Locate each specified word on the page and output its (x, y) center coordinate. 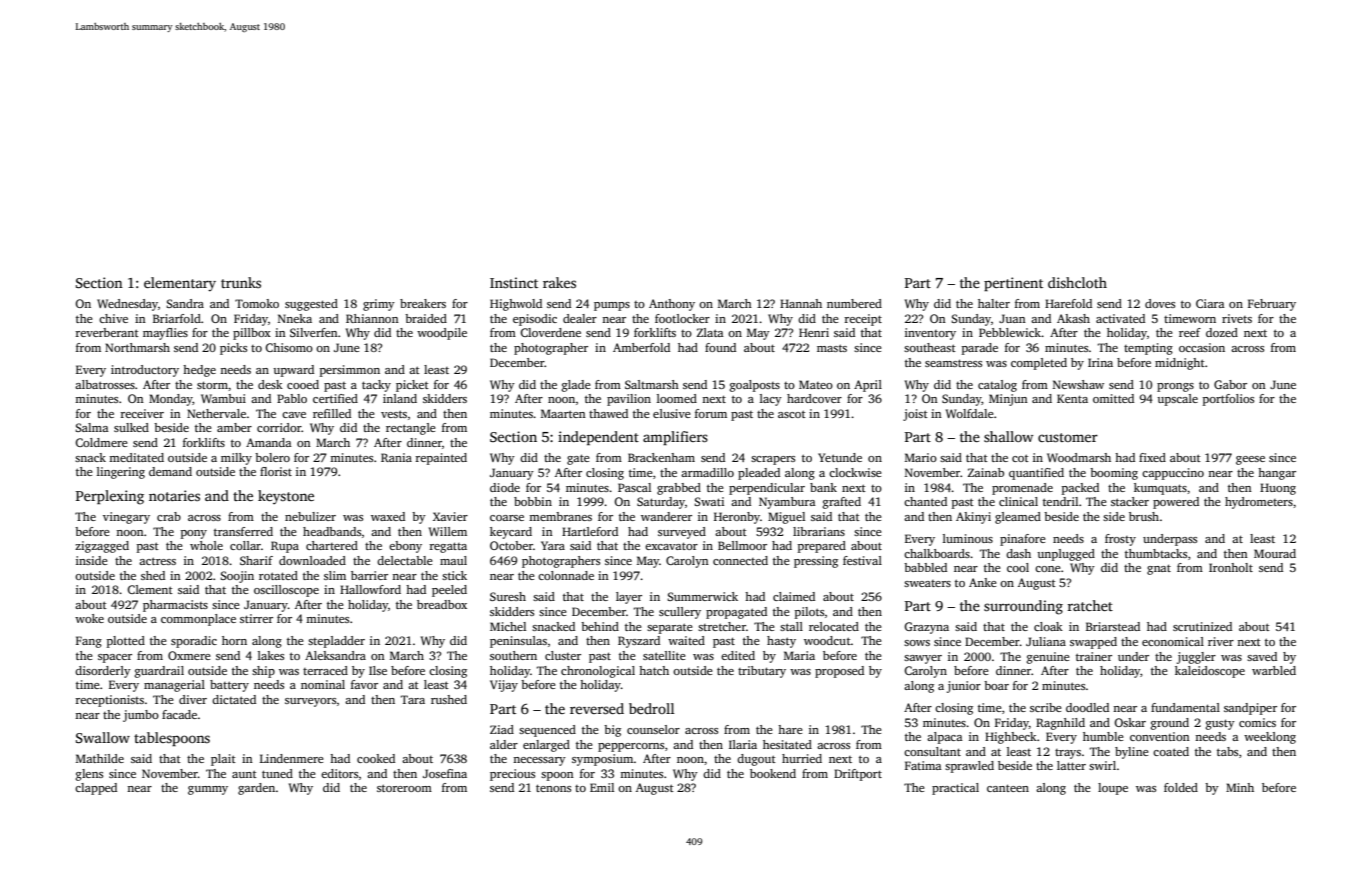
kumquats (1160, 489)
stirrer (256, 618)
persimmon (350, 371)
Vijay (504, 686)
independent (598, 438)
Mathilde (100, 758)
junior (964, 687)
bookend (773, 773)
